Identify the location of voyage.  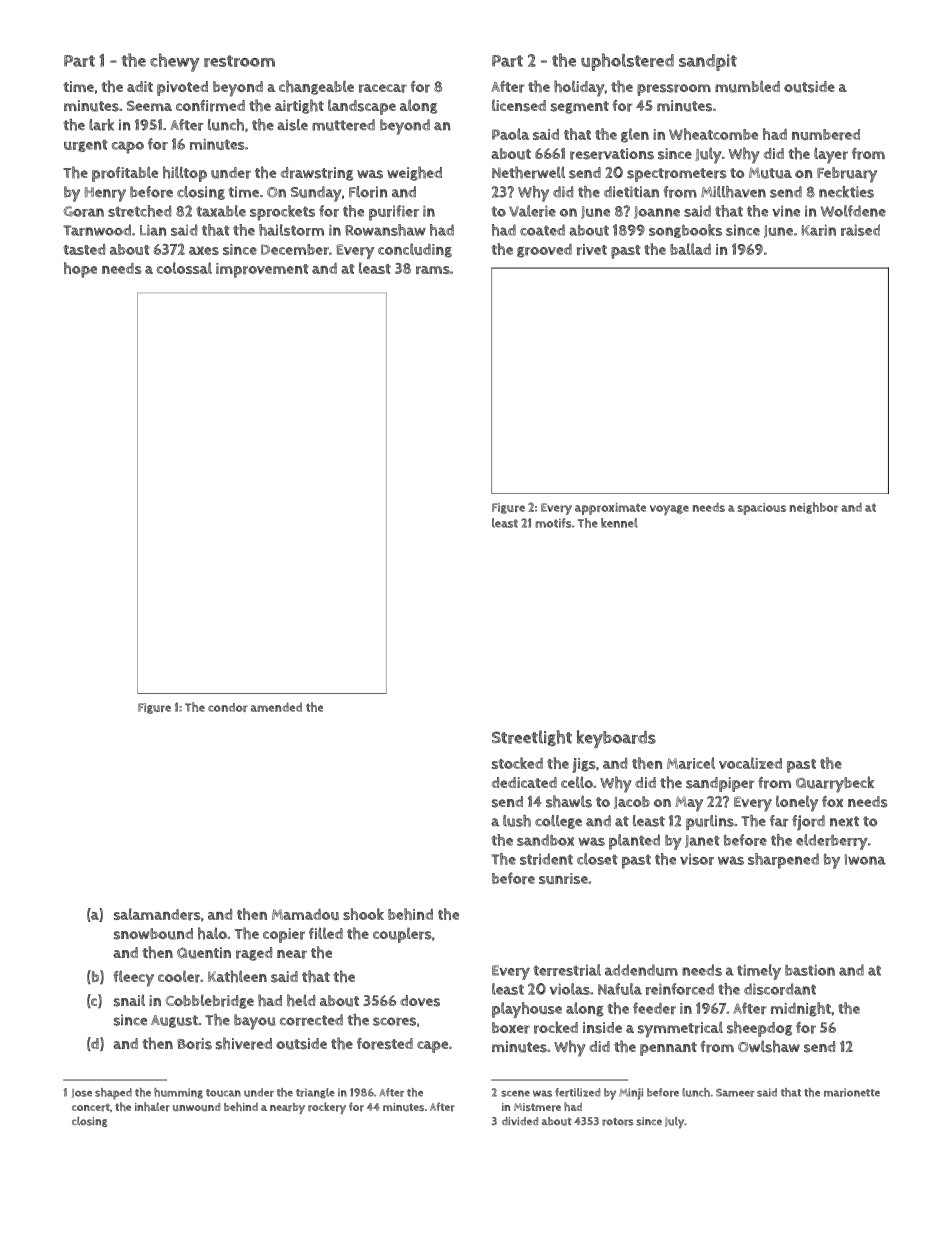
(669, 510).
